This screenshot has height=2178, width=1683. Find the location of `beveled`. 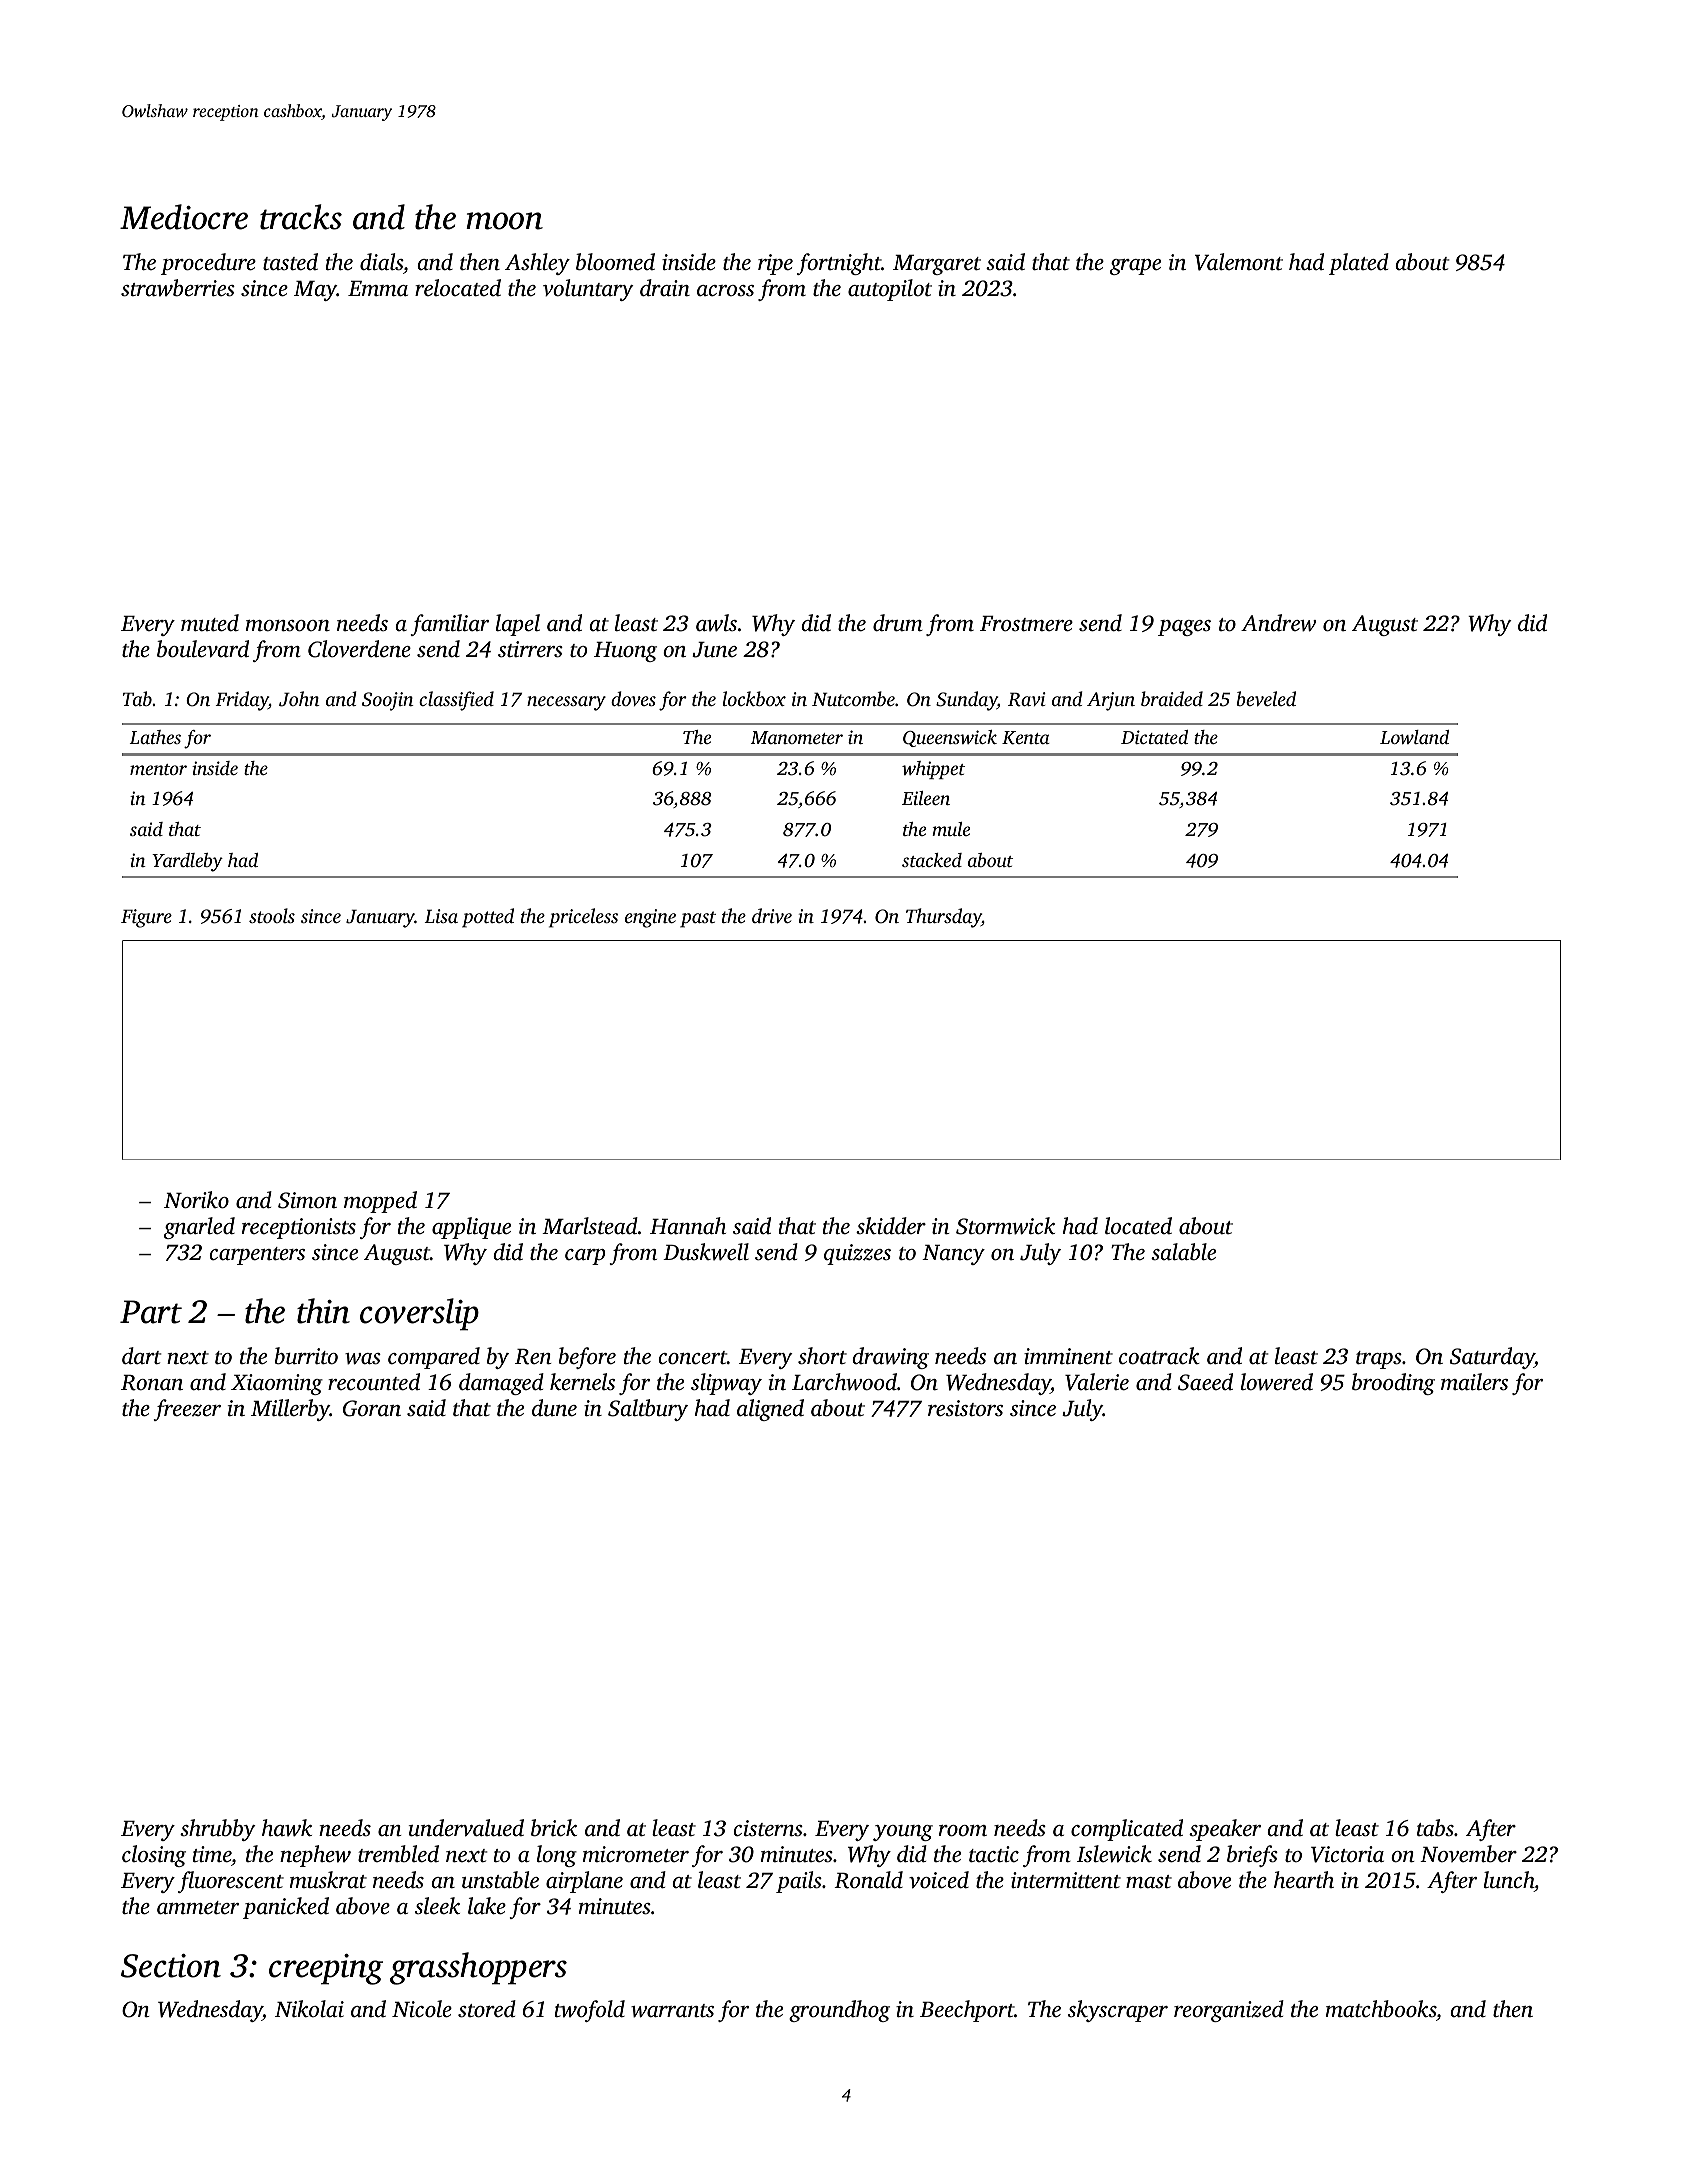

beveled is located at coordinates (1266, 698).
